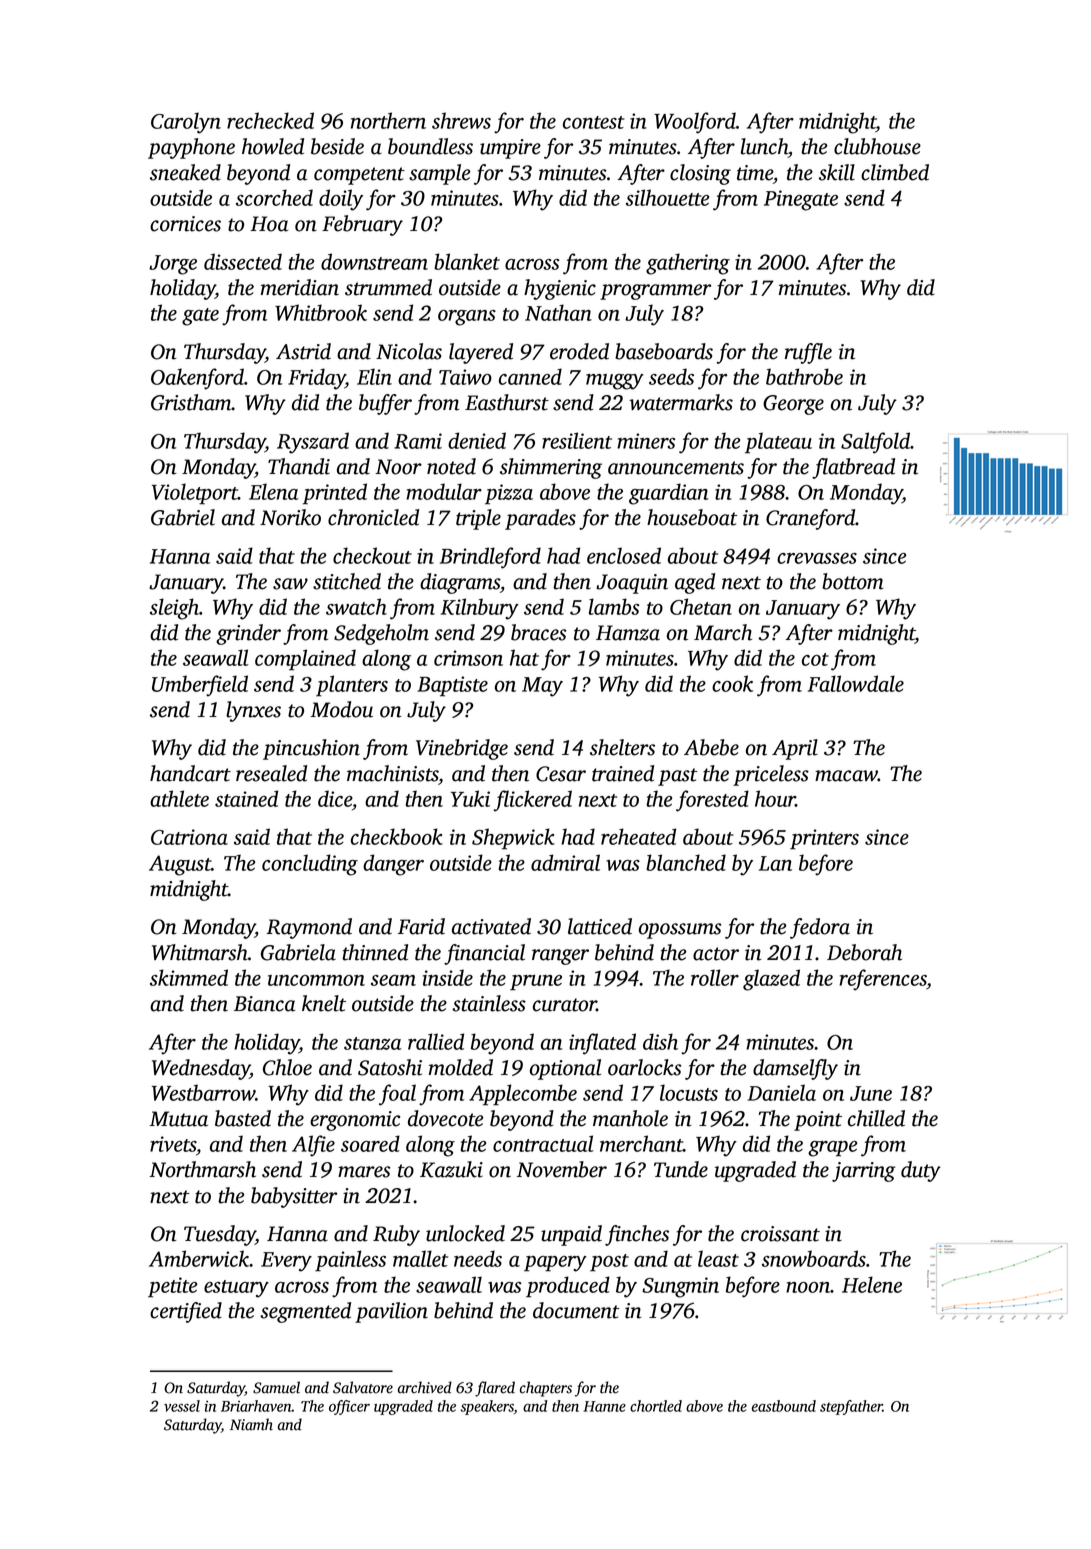  Describe the element at coordinates (444, 491) in the screenshot. I see `modular` at that location.
